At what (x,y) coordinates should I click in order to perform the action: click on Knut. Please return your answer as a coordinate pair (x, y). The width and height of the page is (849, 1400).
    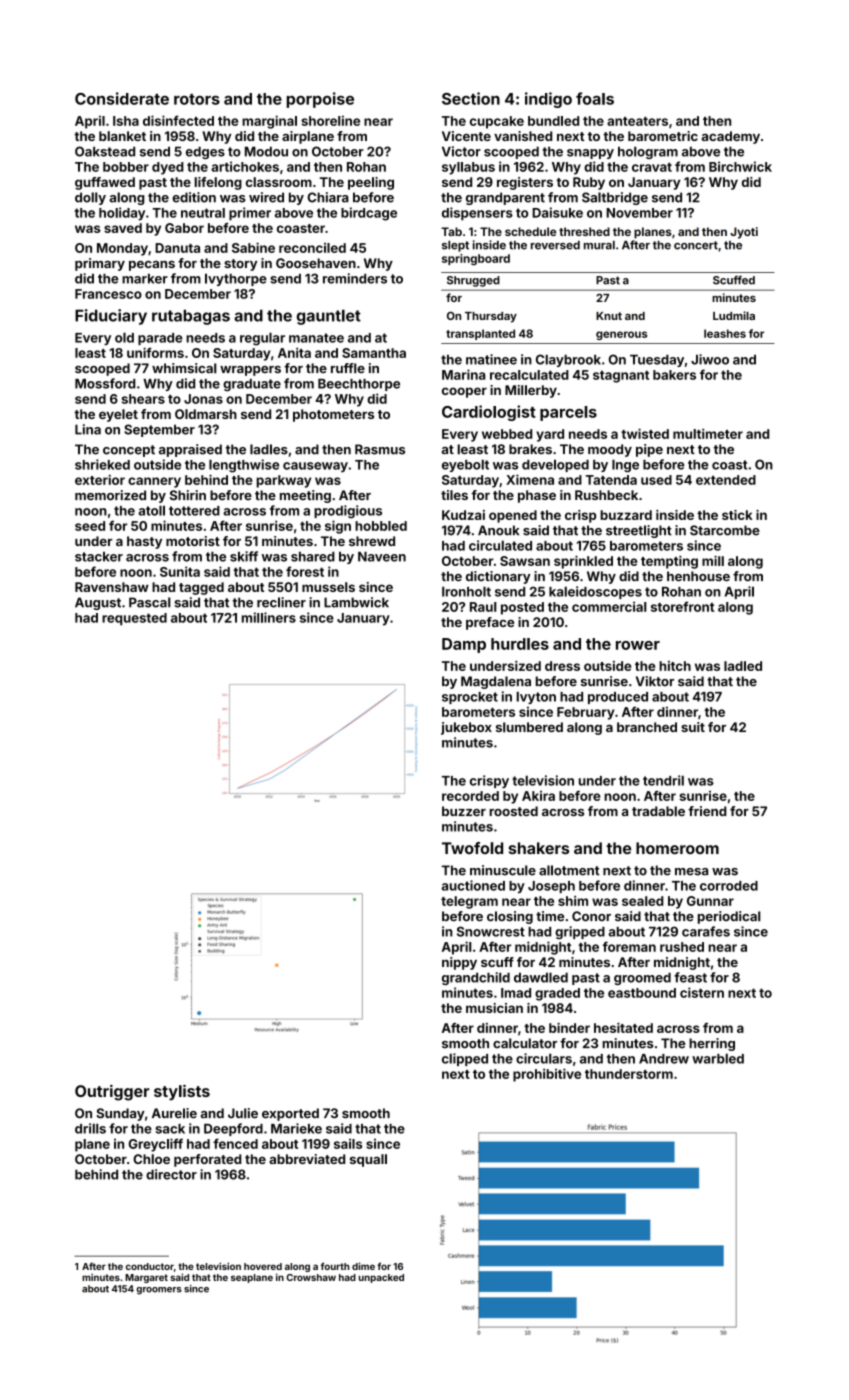
    Looking at the image, I should click on (609, 316).
